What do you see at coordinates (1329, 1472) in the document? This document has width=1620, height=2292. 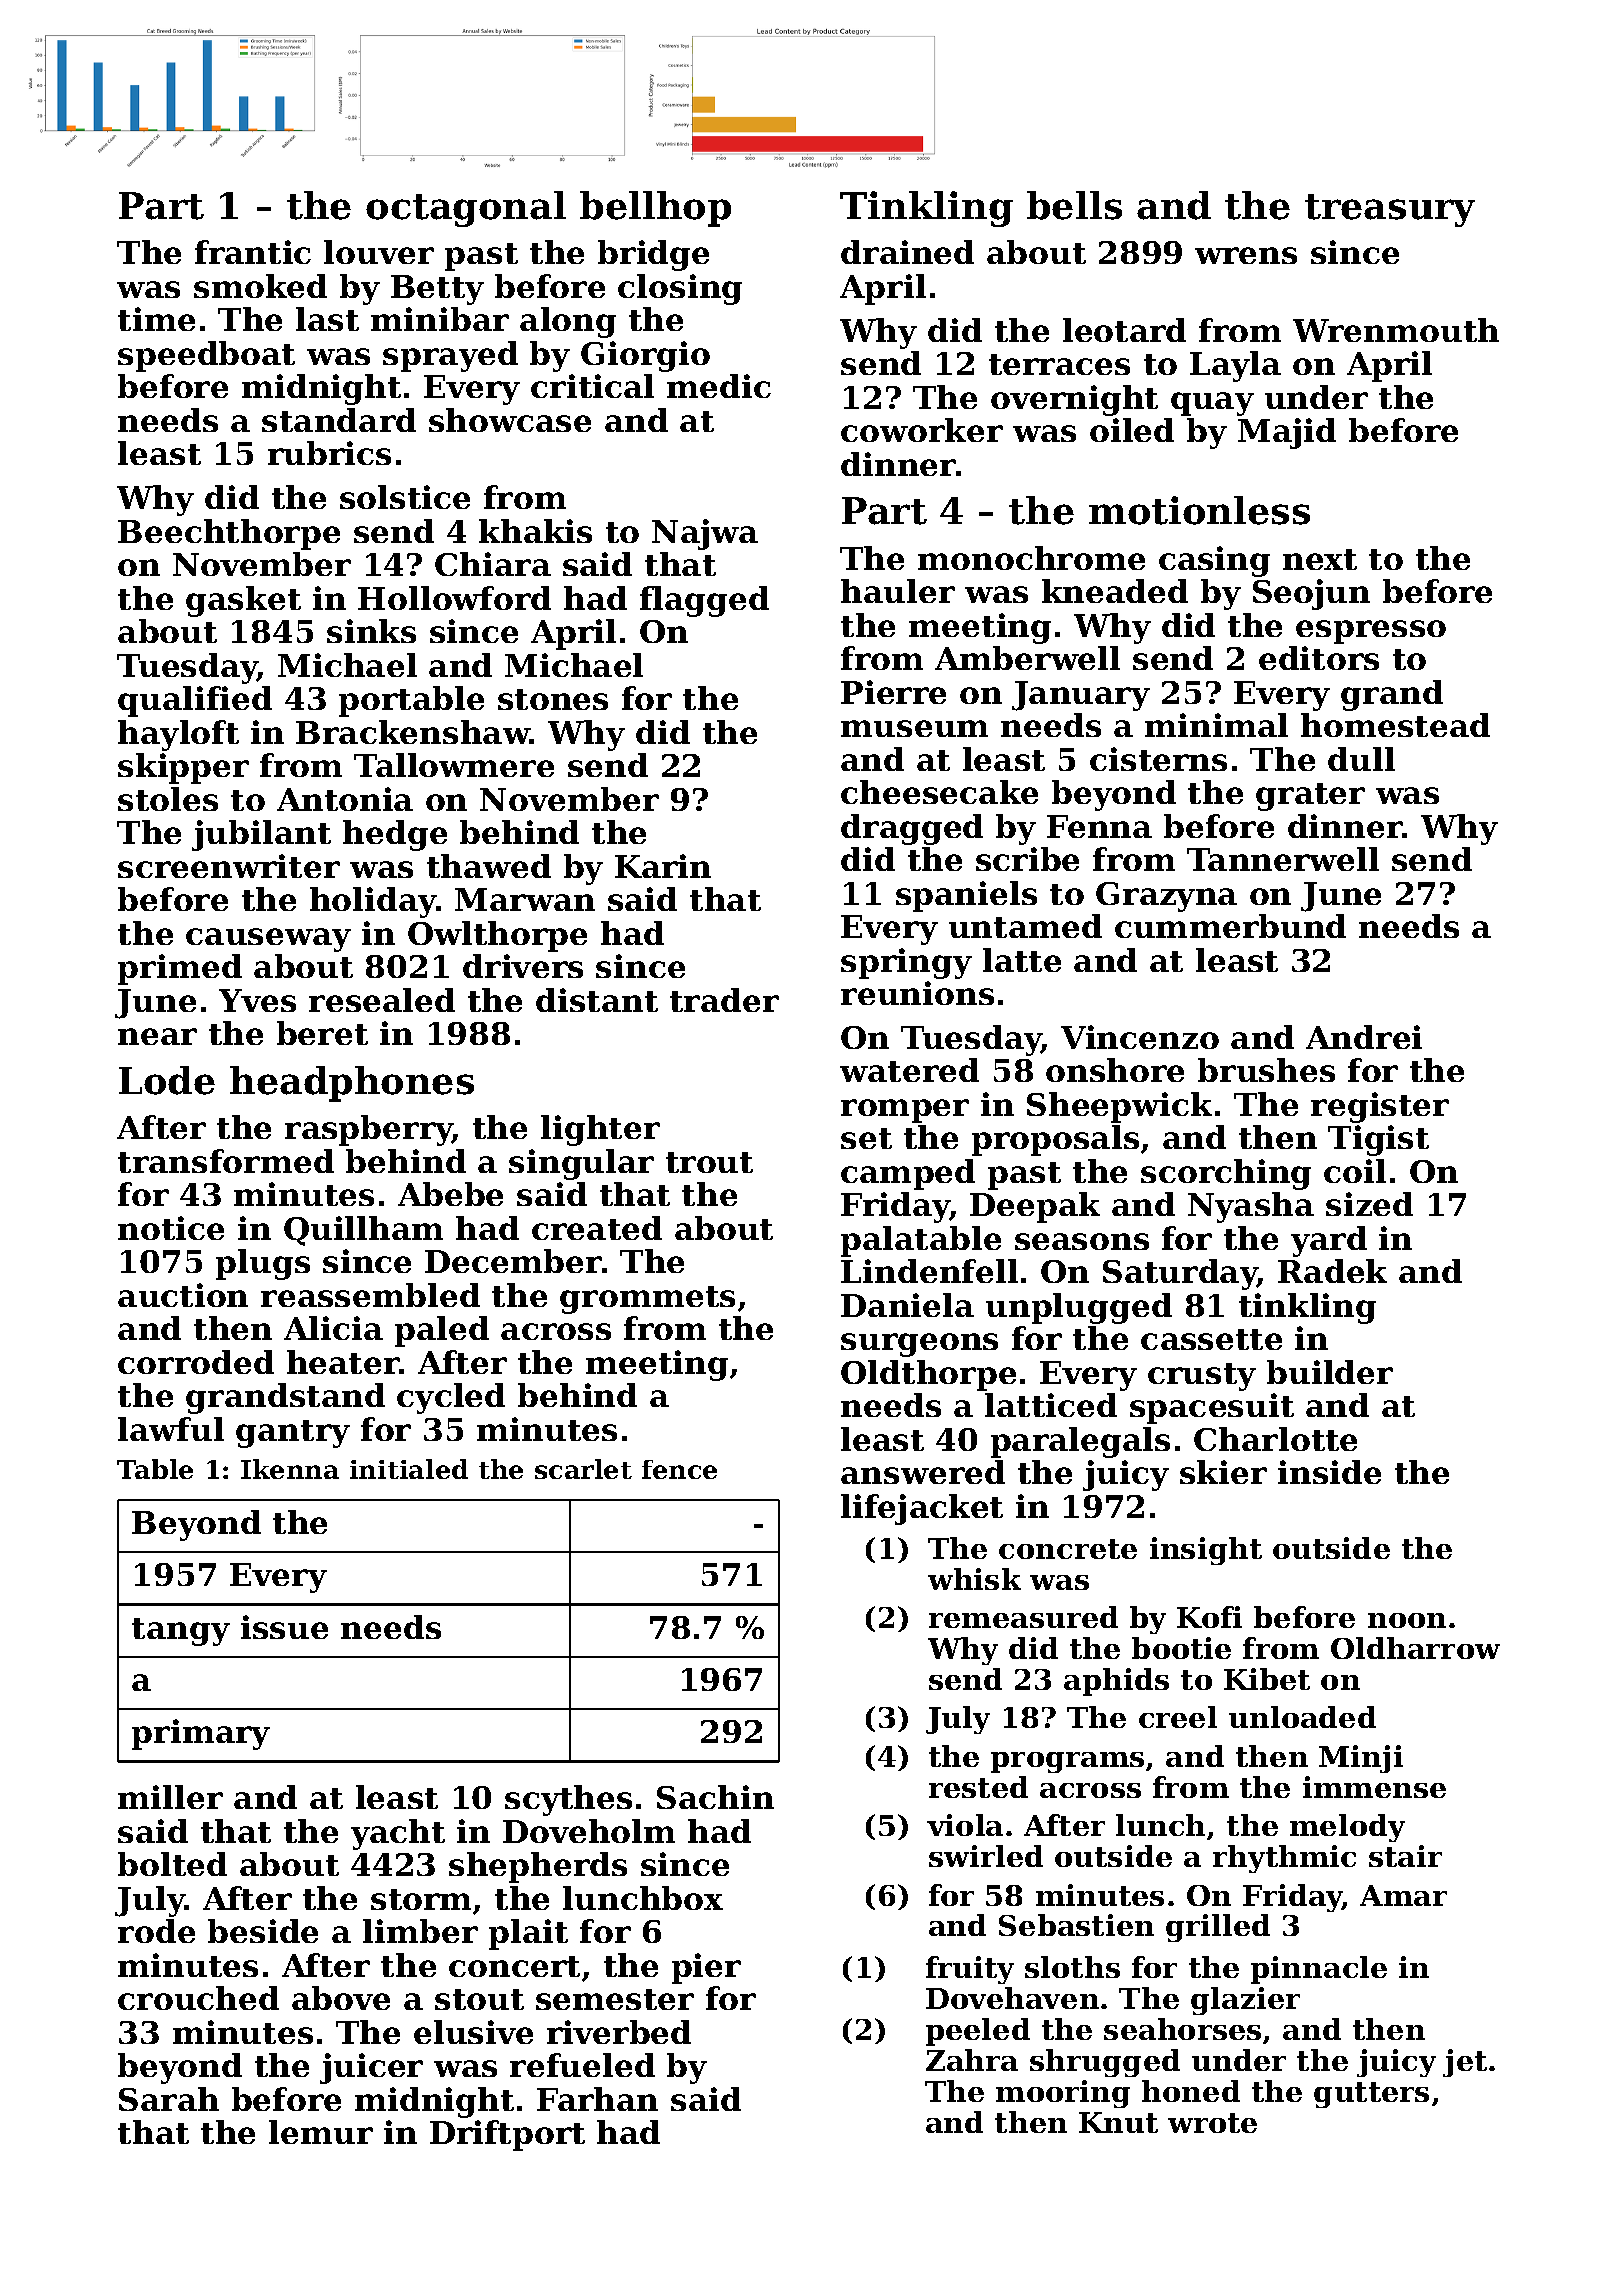 I see `inside` at bounding box center [1329, 1472].
